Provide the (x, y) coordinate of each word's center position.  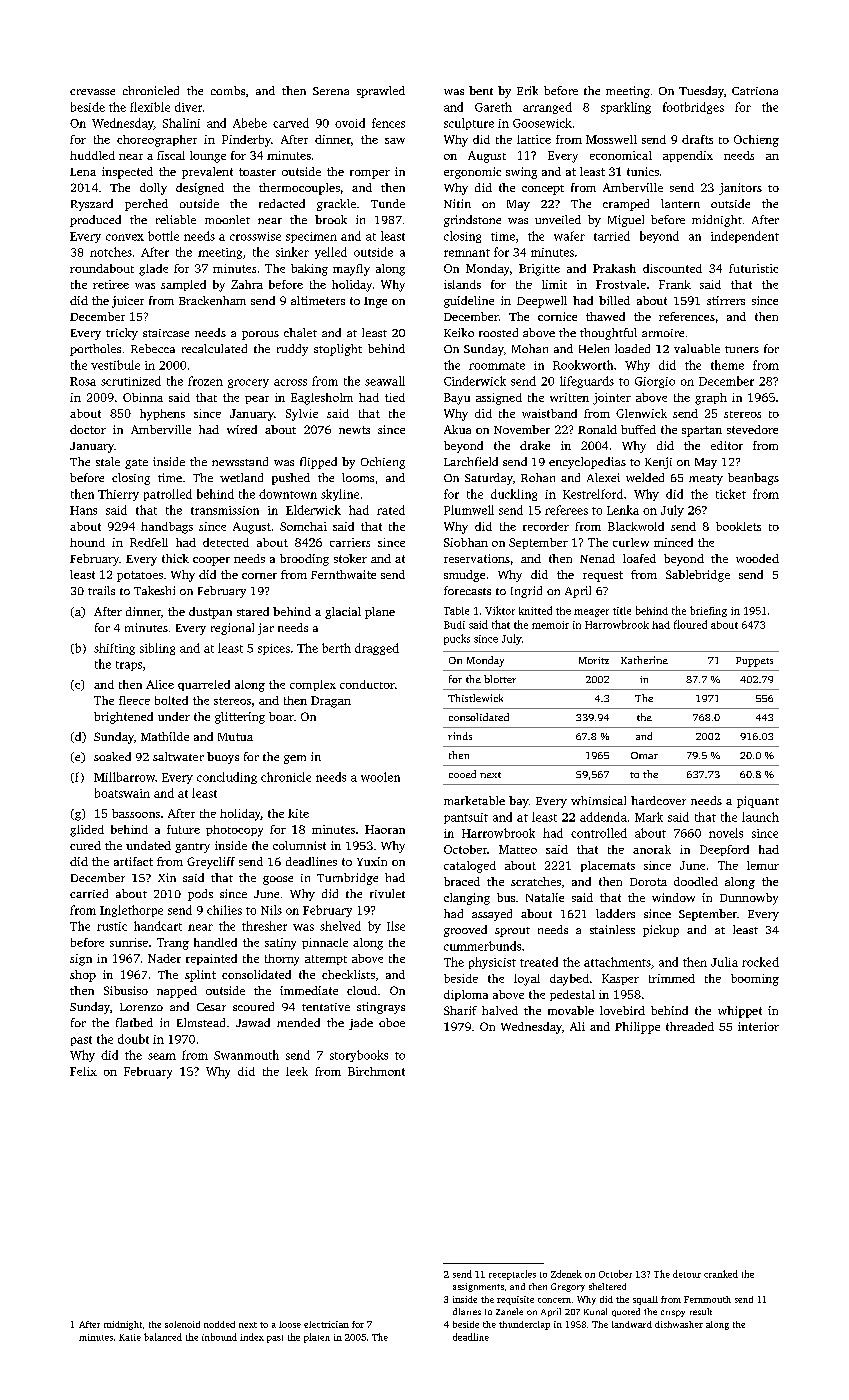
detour (687, 1274)
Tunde (388, 203)
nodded (219, 1324)
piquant (758, 802)
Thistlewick (475, 698)
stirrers (726, 300)
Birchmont (376, 1071)
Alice (160, 684)
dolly (153, 189)
